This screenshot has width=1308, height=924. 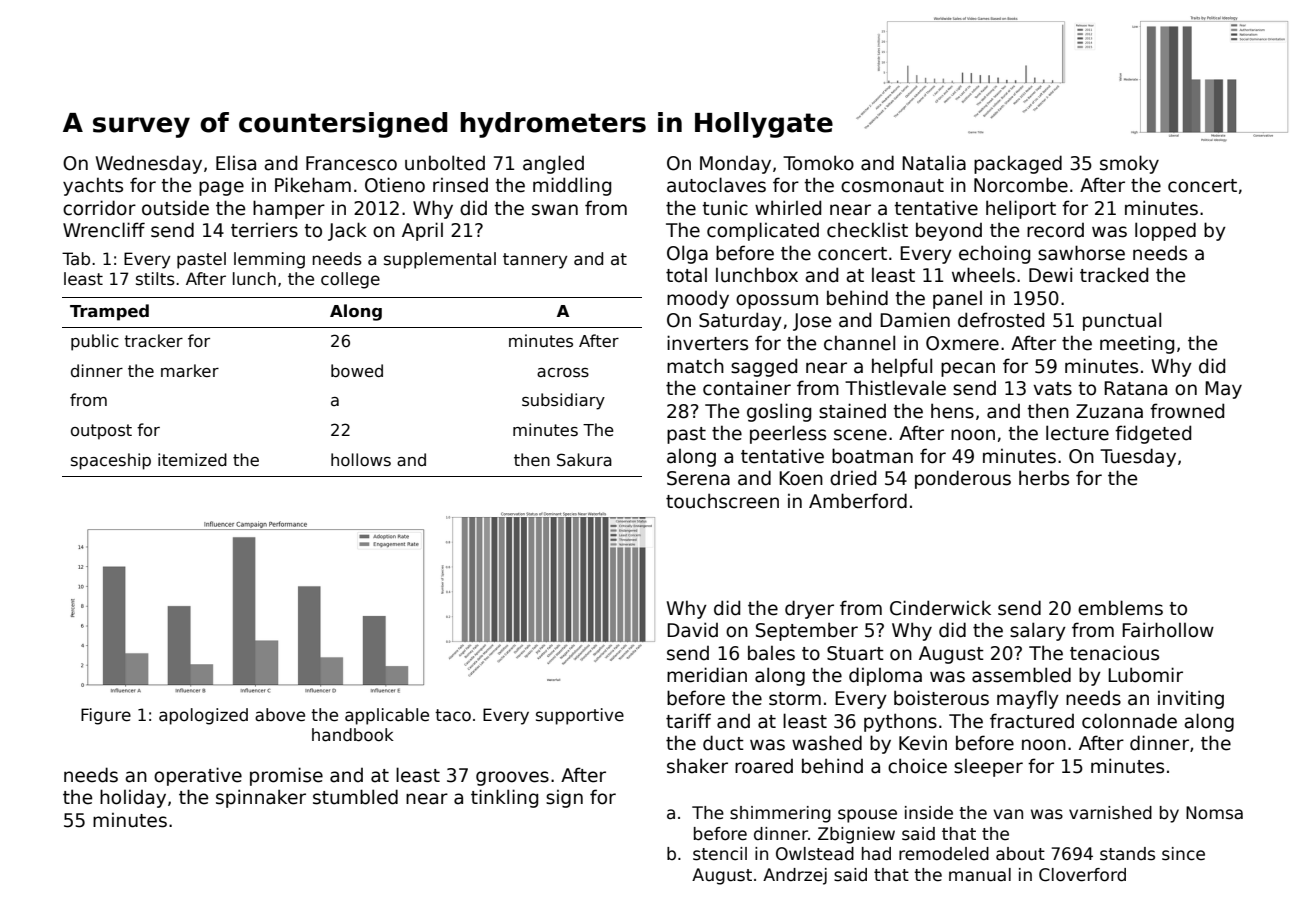 What do you see at coordinates (111, 461) in the screenshot?
I see `spaceship` at bounding box center [111, 461].
